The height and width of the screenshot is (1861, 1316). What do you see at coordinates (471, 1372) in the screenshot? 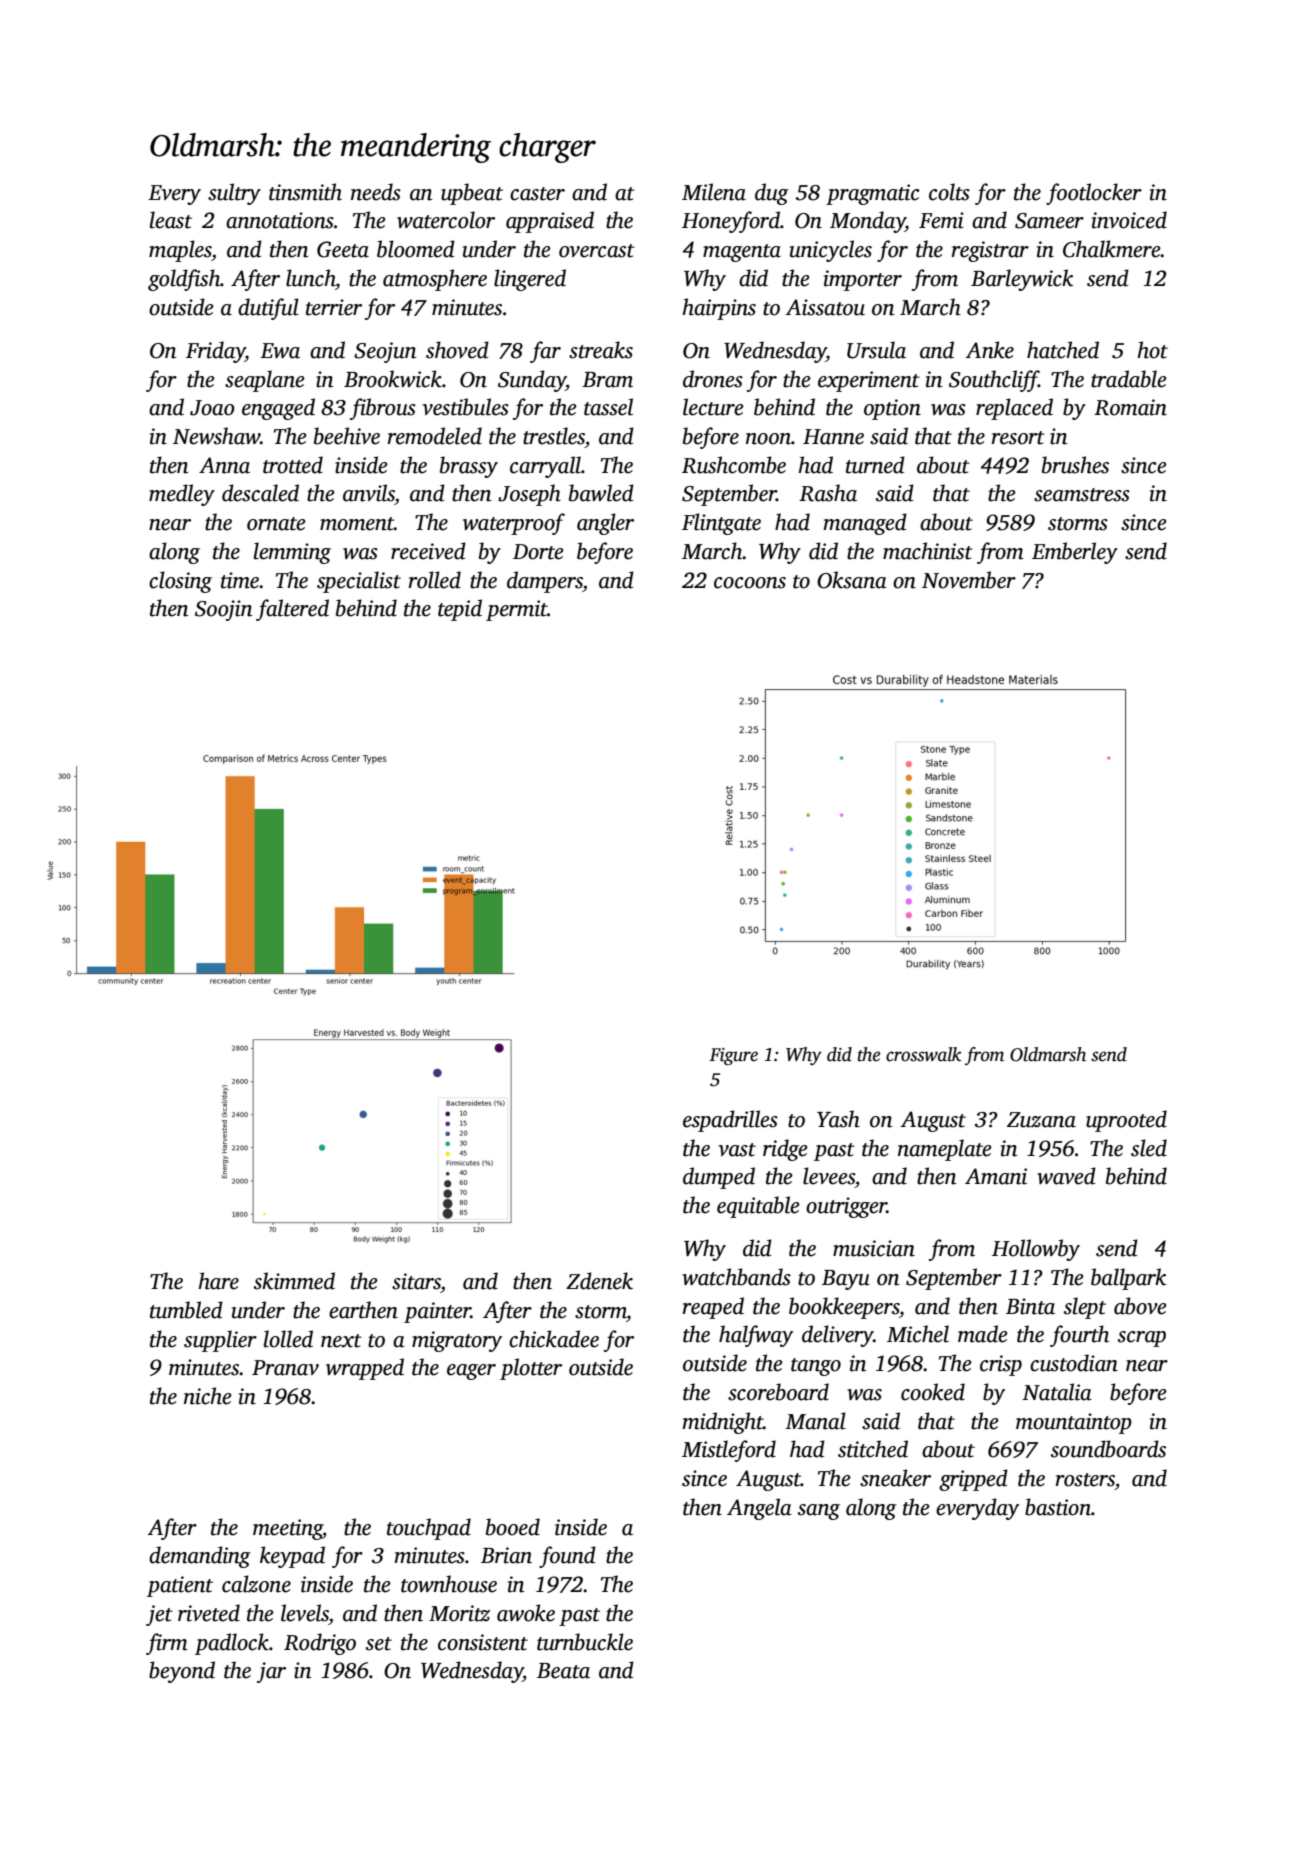
I see `eager` at bounding box center [471, 1372].
